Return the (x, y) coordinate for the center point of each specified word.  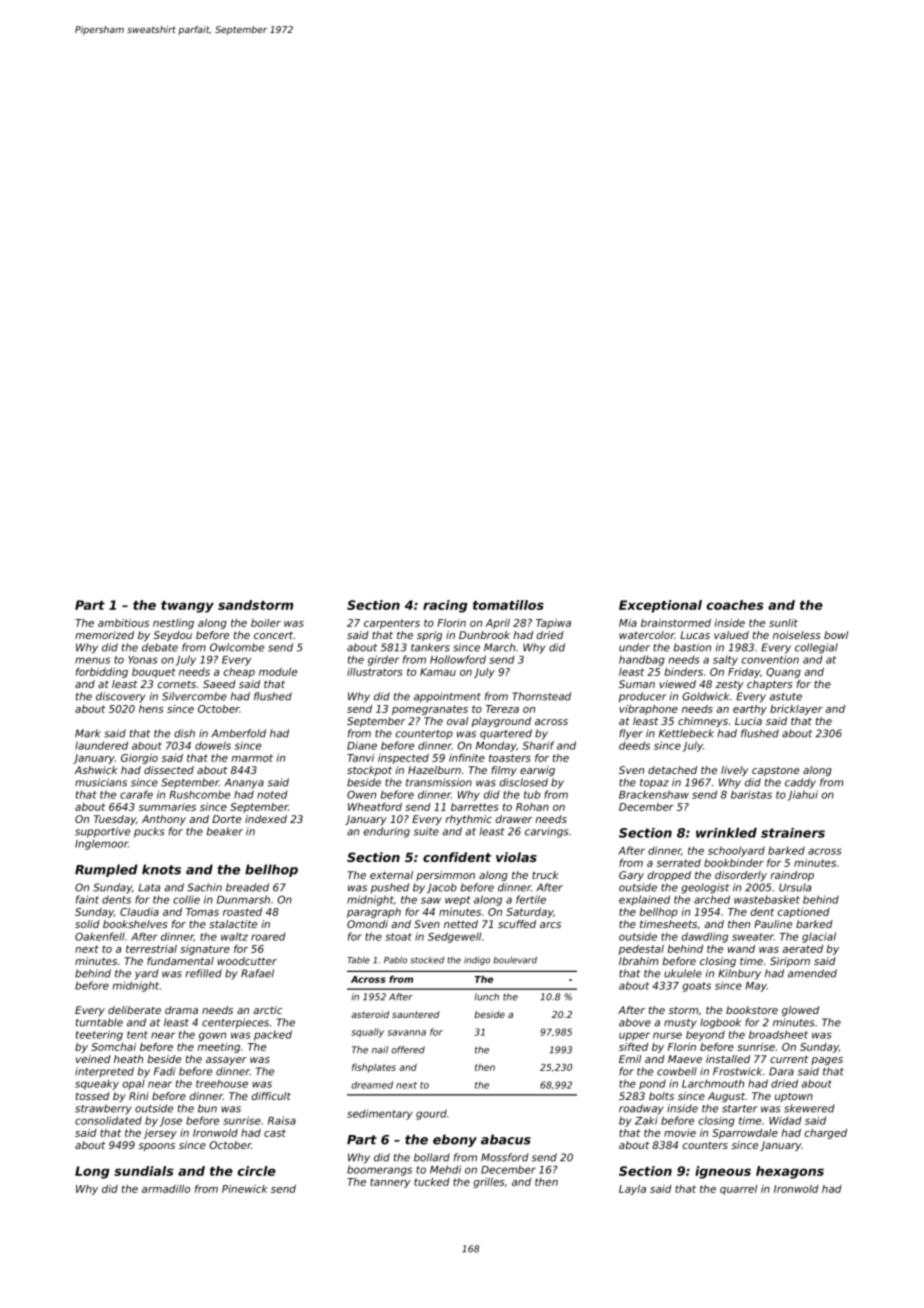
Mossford (505, 1157)
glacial (819, 937)
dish (184, 733)
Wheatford (375, 807)
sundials (144, 1171)
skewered (809, 1108)
